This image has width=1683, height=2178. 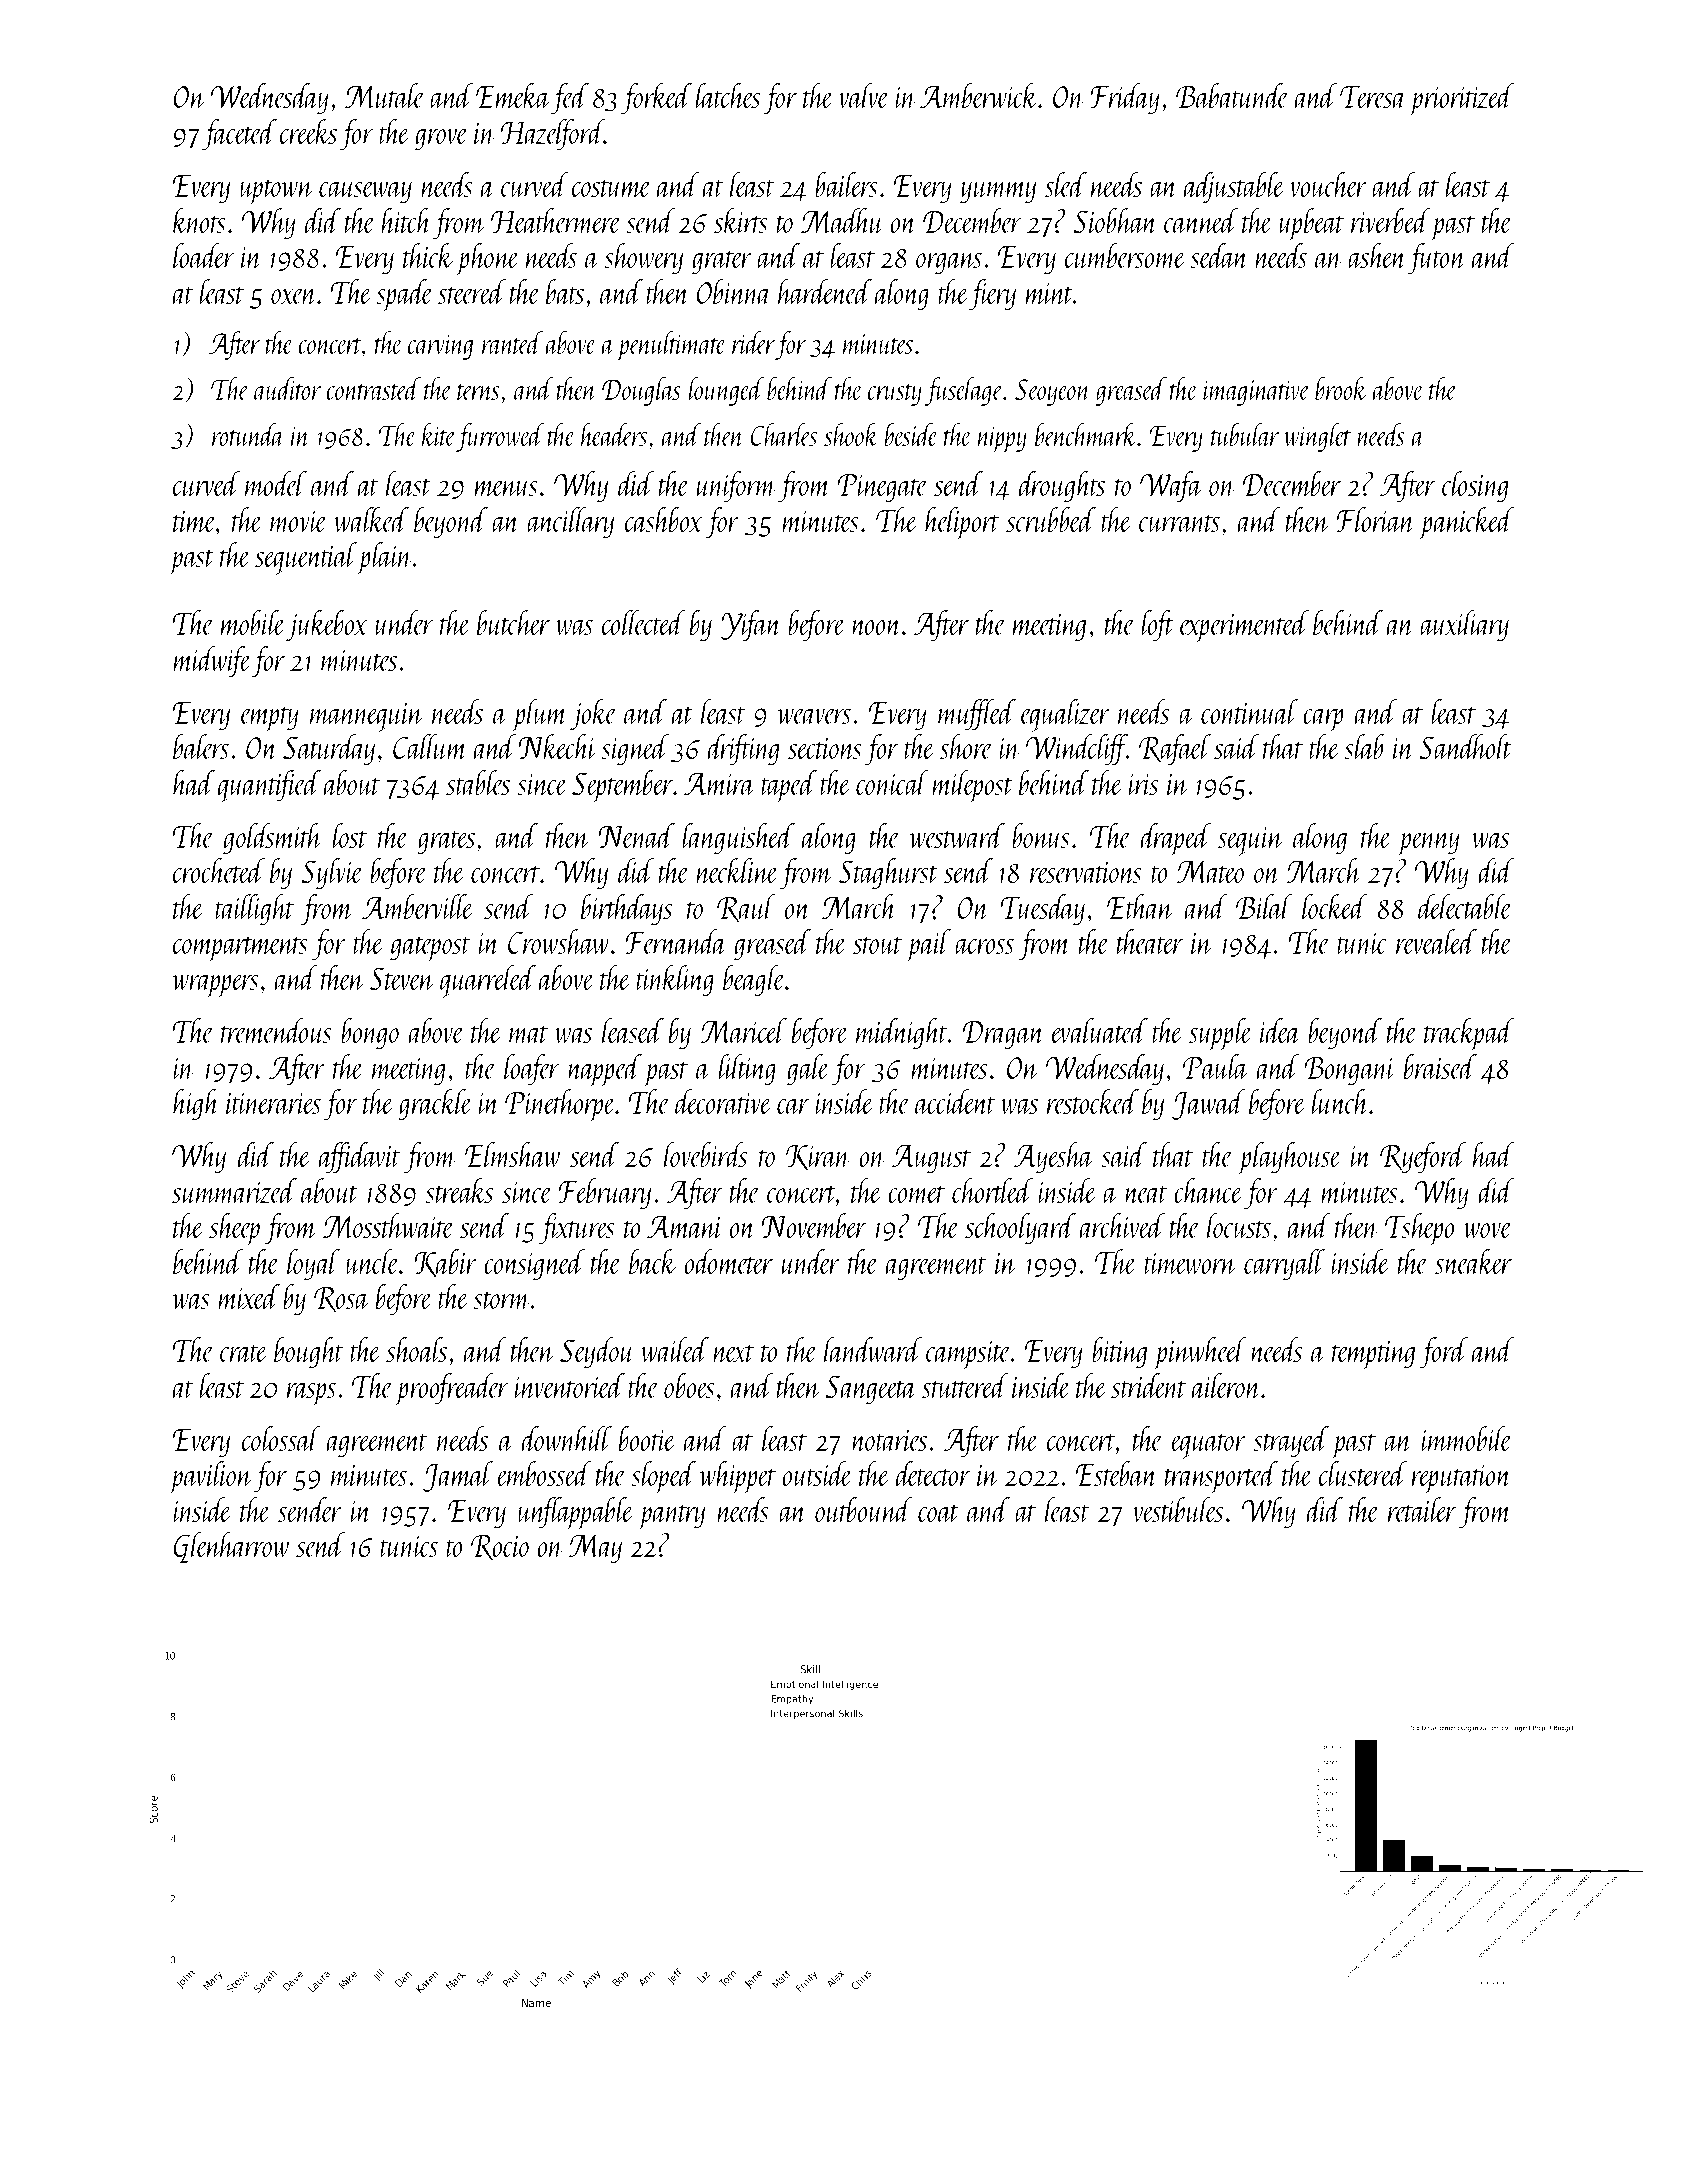 I want to click on valve, so click(x=864, y=95).
